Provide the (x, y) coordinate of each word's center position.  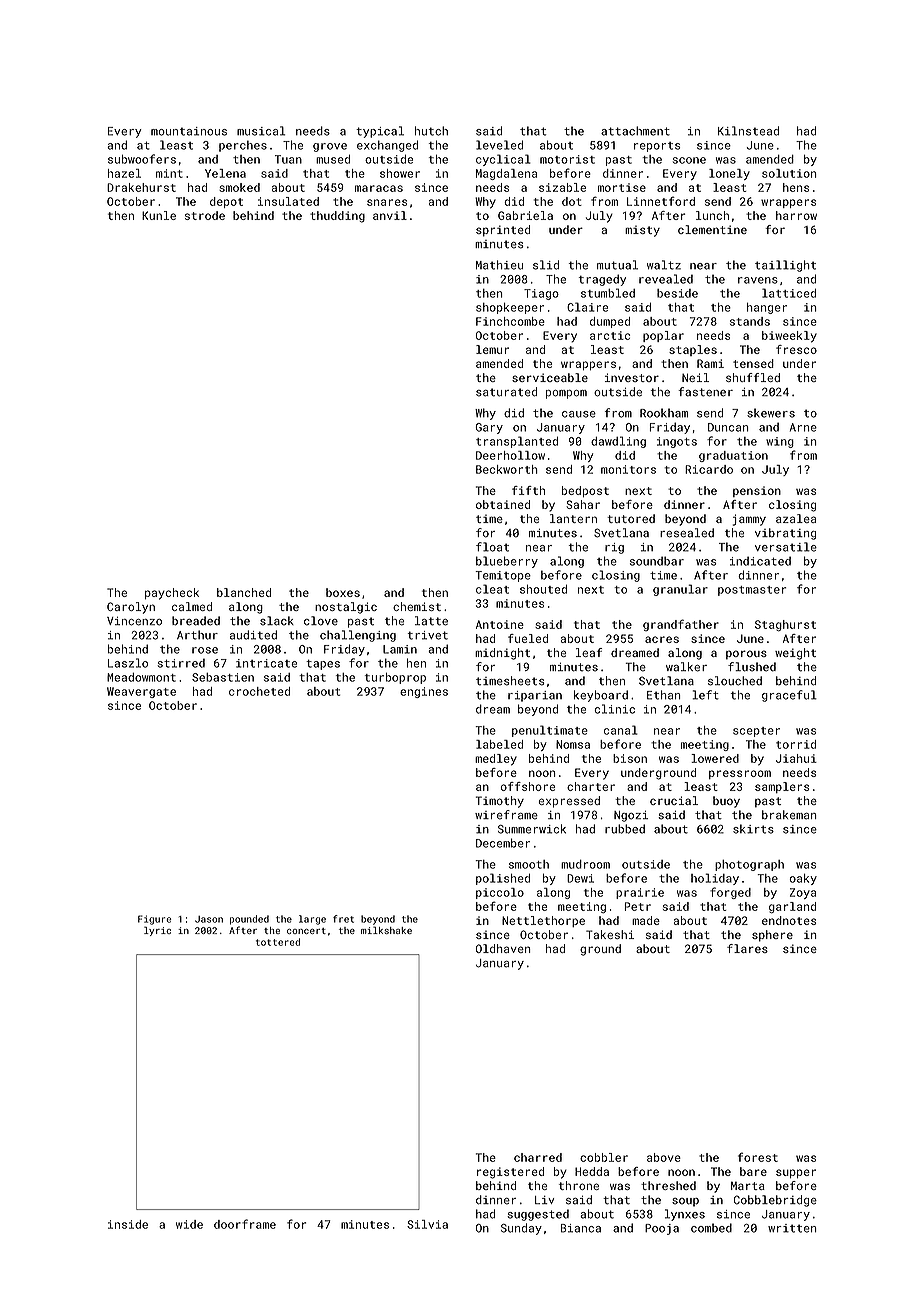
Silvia (427, 1224)
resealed (687, 533)
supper (796, 1173)
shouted (543, 589)
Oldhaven (503, 948)
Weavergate (141, 692)
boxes (343, 592)
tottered (278, 942)
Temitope (503, 576)
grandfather (681, 625)
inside (128, 1224)
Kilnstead (748, 131)
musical (261, 131)
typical (380, 132)
